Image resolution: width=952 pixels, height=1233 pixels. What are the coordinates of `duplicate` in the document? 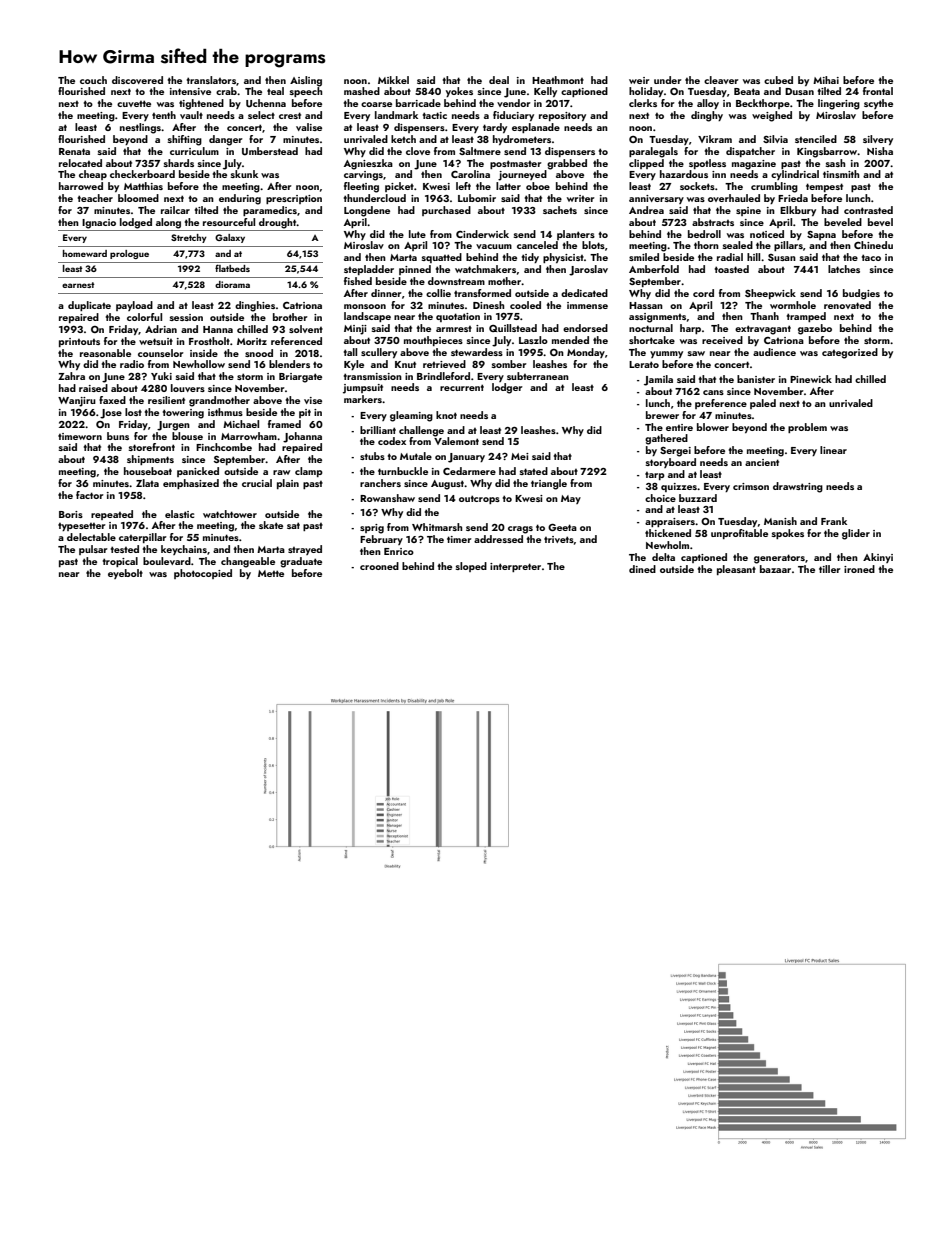 It's located at (89, 306).
